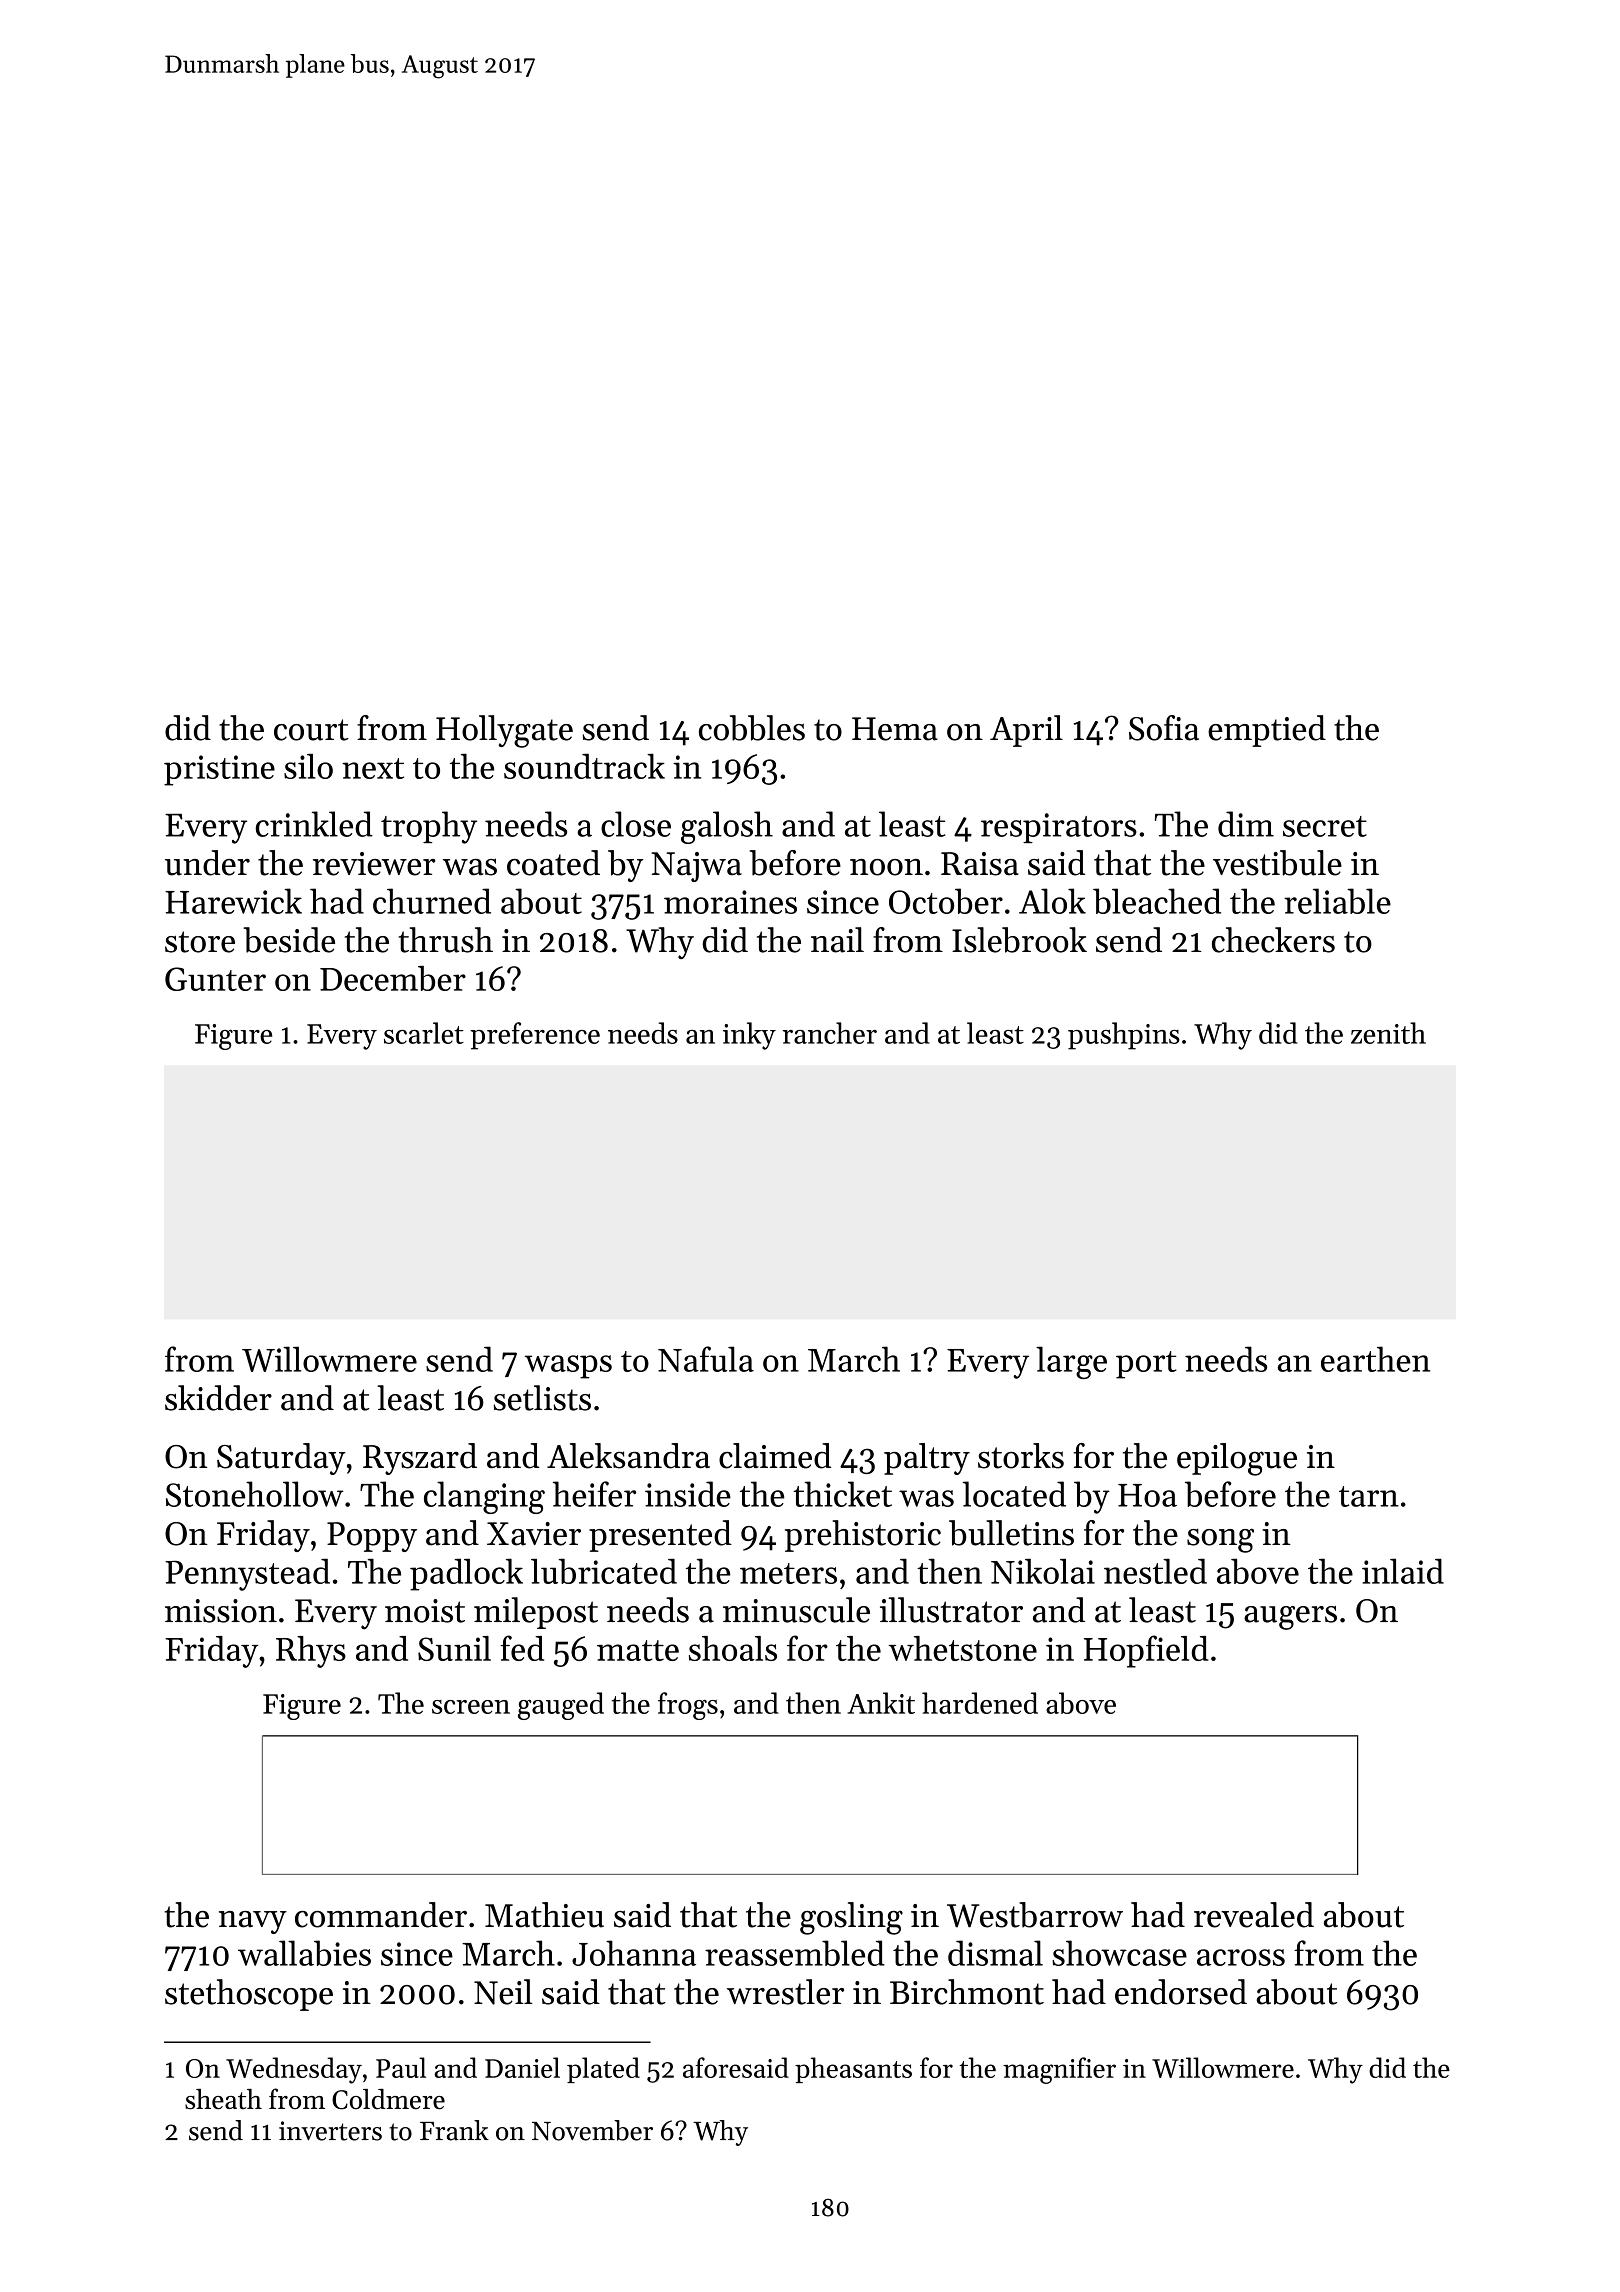 This image has height=2292, width=1620. I want to click on Paul, so click(401, 2067).
